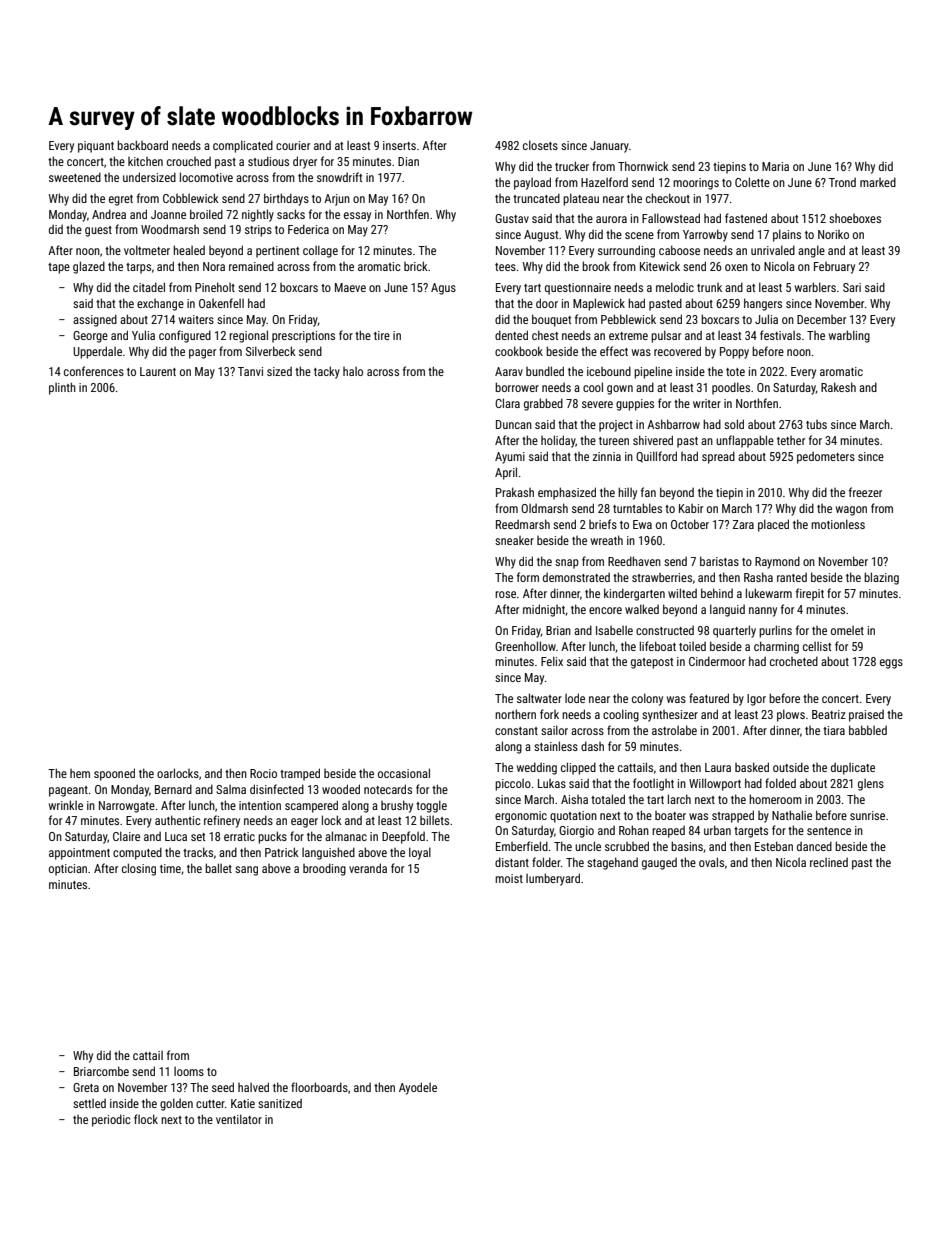  I want to click on rose, so click(505, 594).
